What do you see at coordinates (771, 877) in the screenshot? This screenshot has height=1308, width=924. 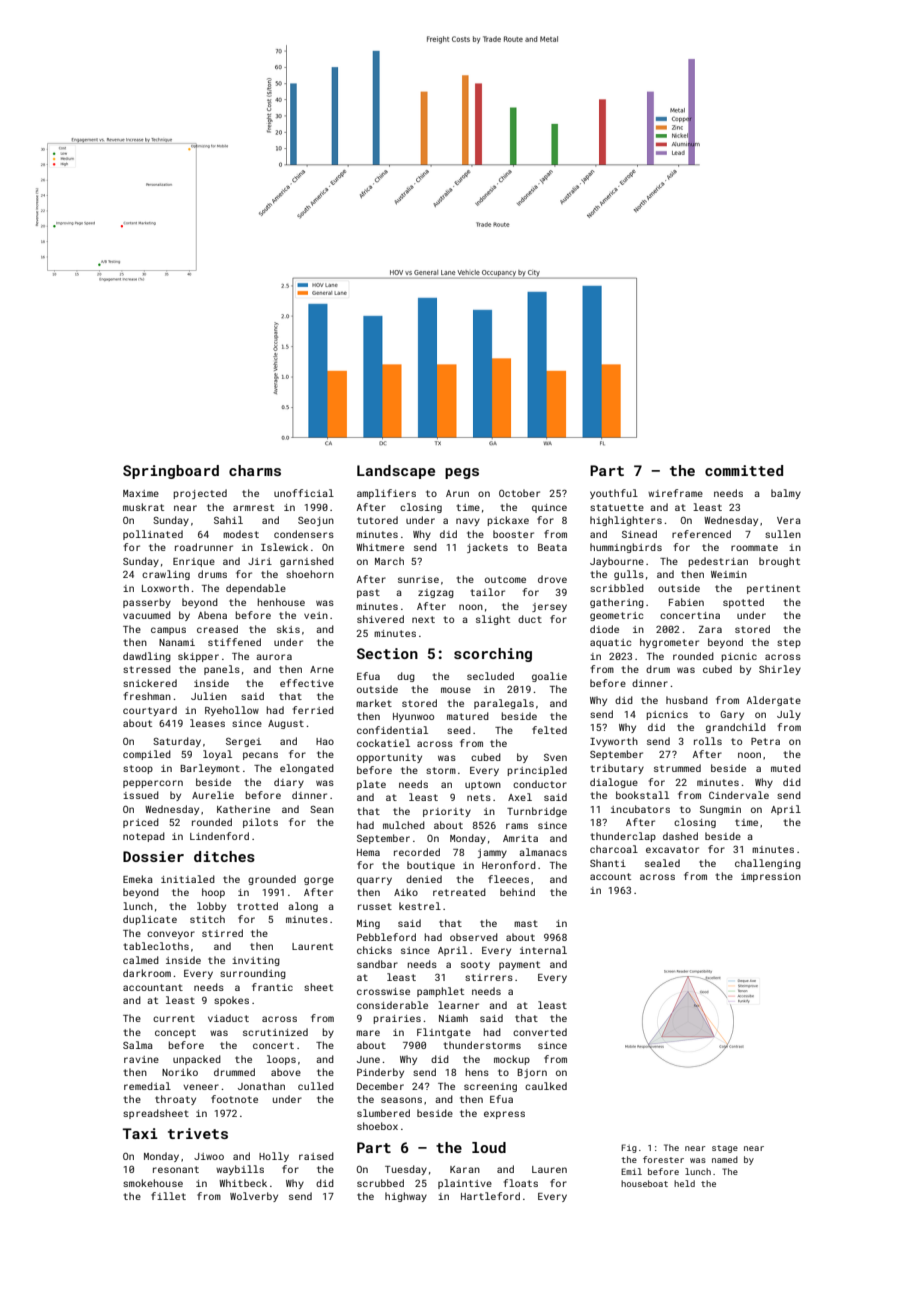 I see `impression` at bounding box center [771, 877].
